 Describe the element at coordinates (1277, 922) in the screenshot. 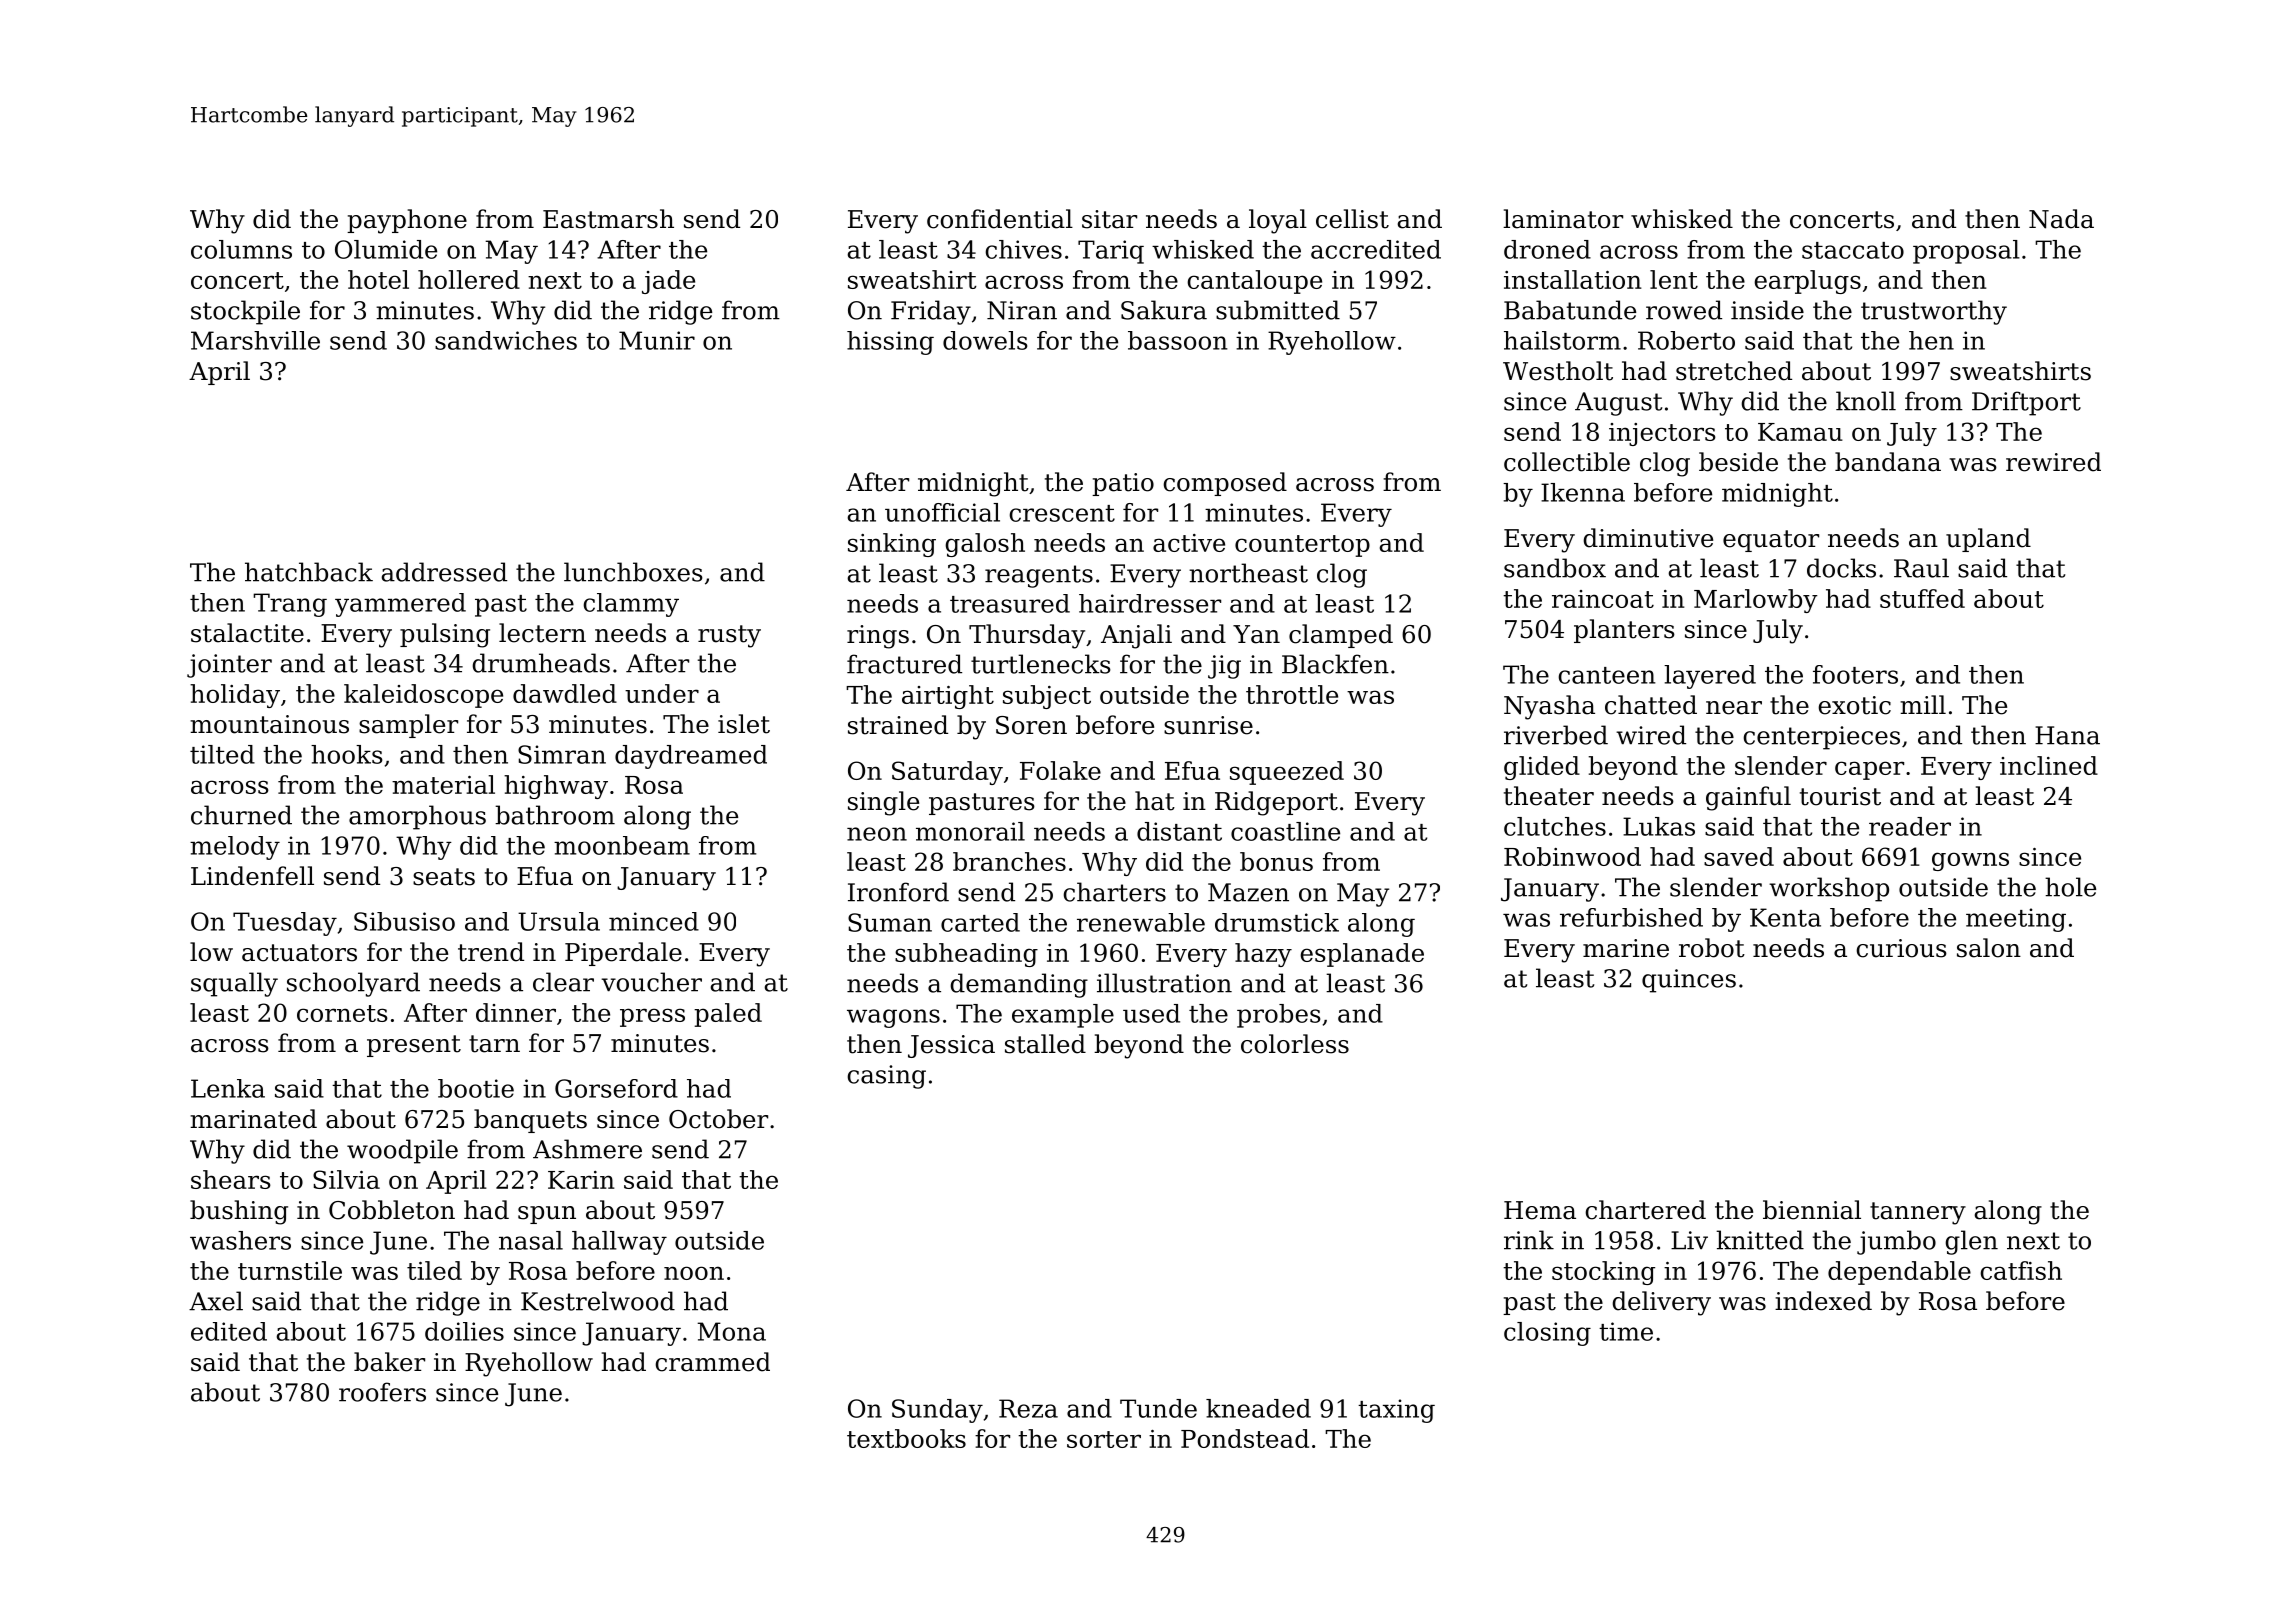

I see `drumstick` at that location.
